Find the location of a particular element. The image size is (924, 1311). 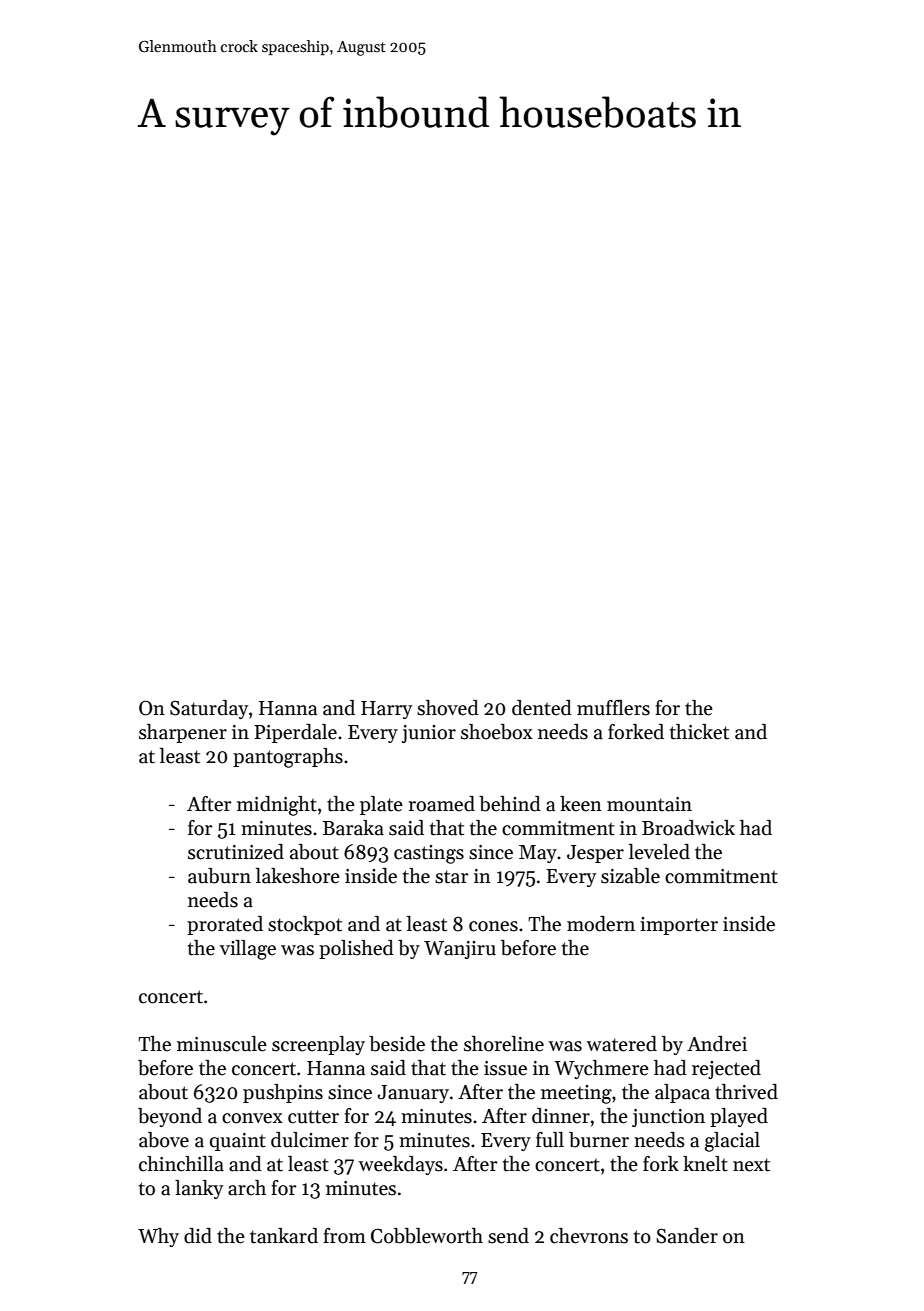

chevrons is located at coordinates (589, 1236).
